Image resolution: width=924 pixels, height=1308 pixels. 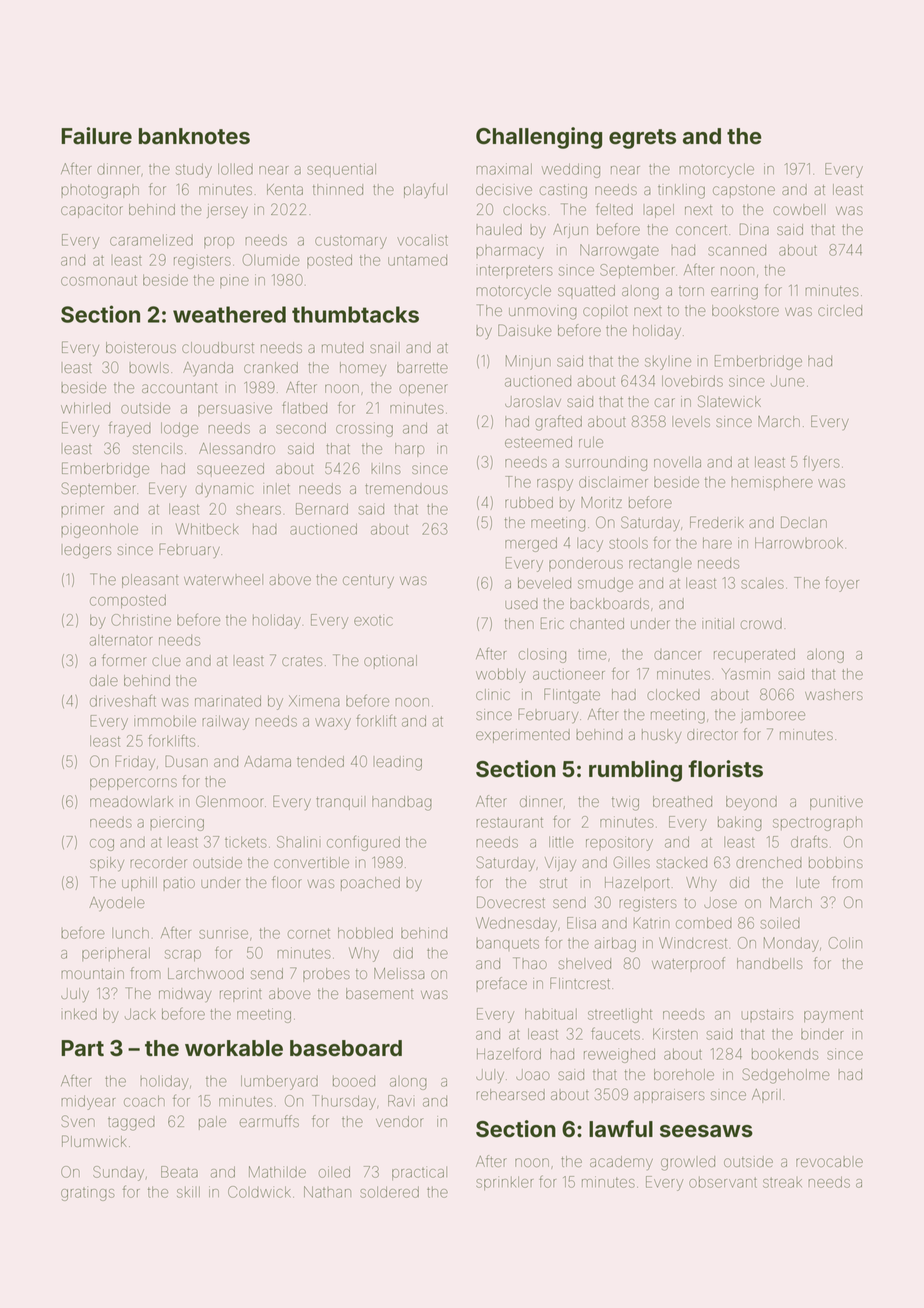 I want to click on maximal, so click(x=504, y=169).
